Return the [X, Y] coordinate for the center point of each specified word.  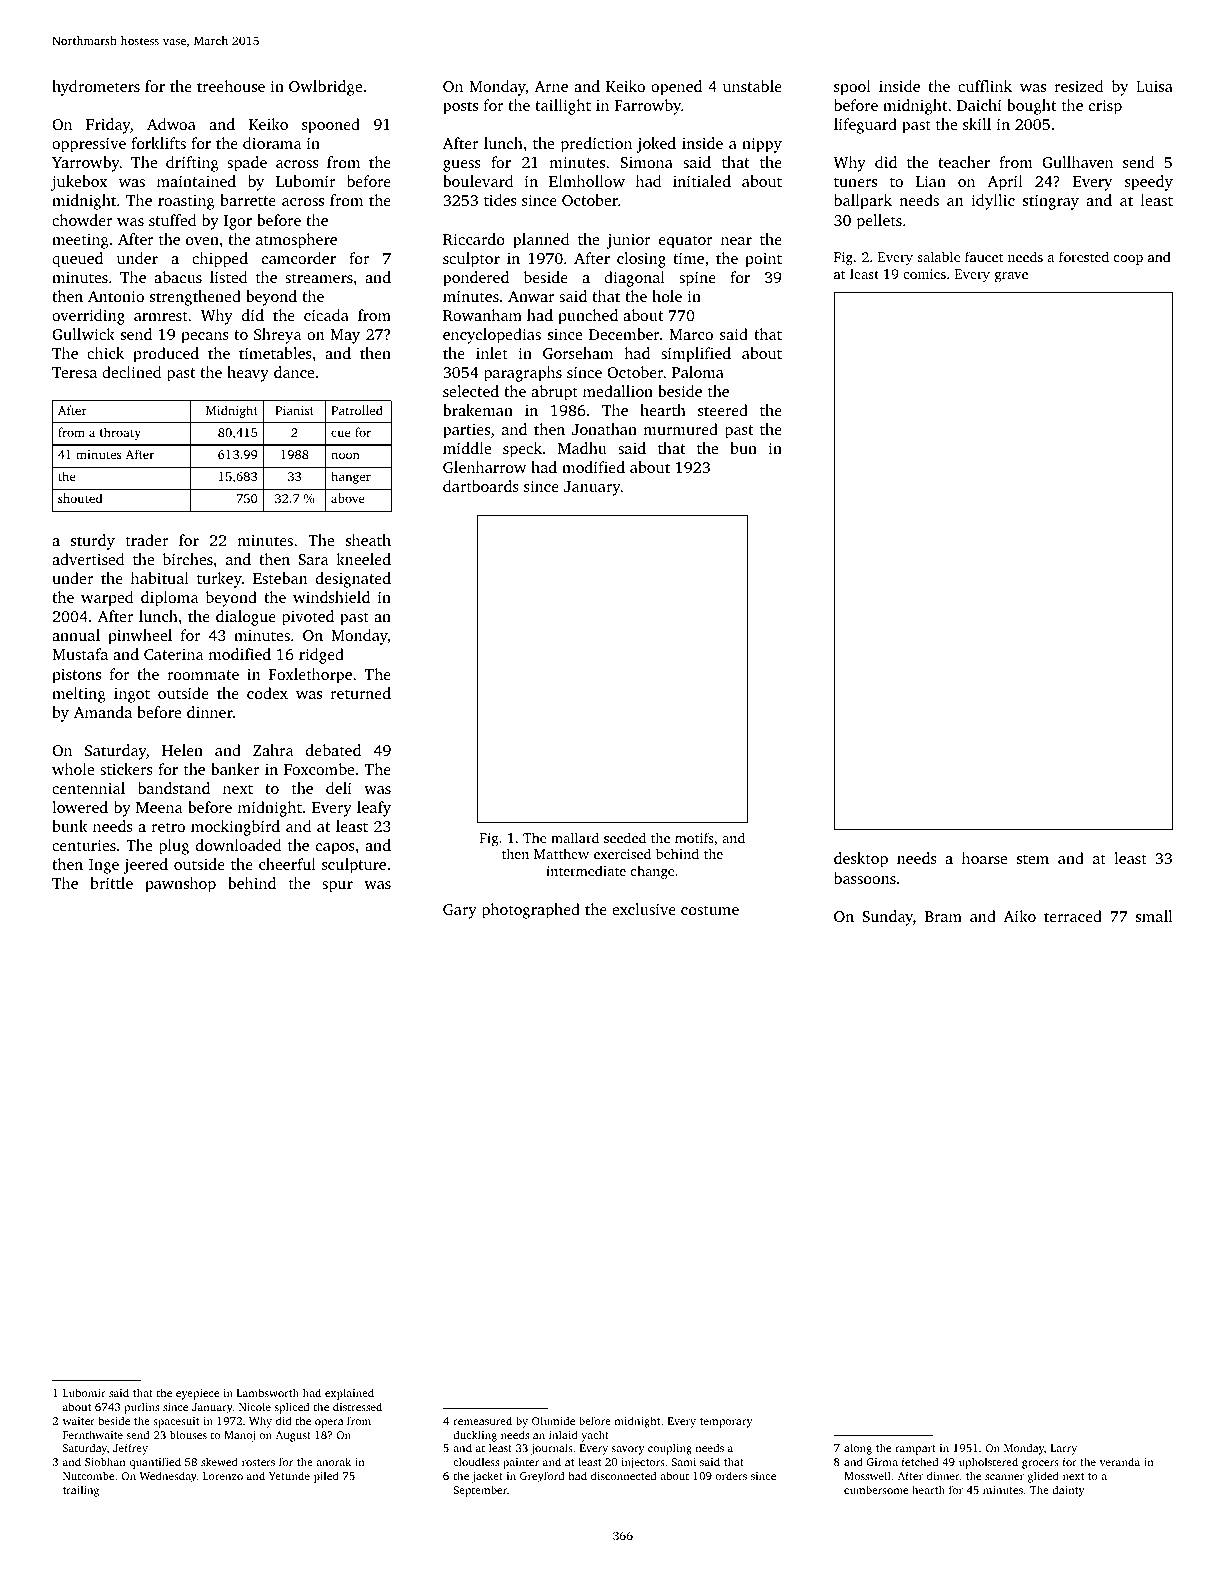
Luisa [1154, 86]
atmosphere [296, 241]
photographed [531, 911]
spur [337, 887]
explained [349, 1394]
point [763, 260]
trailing [81, 1491]
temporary [726, 1423]
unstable [752, 86]
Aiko [1019, 916]
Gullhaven [1077, 162]
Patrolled [357, 410]
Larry [1064, 1449]
